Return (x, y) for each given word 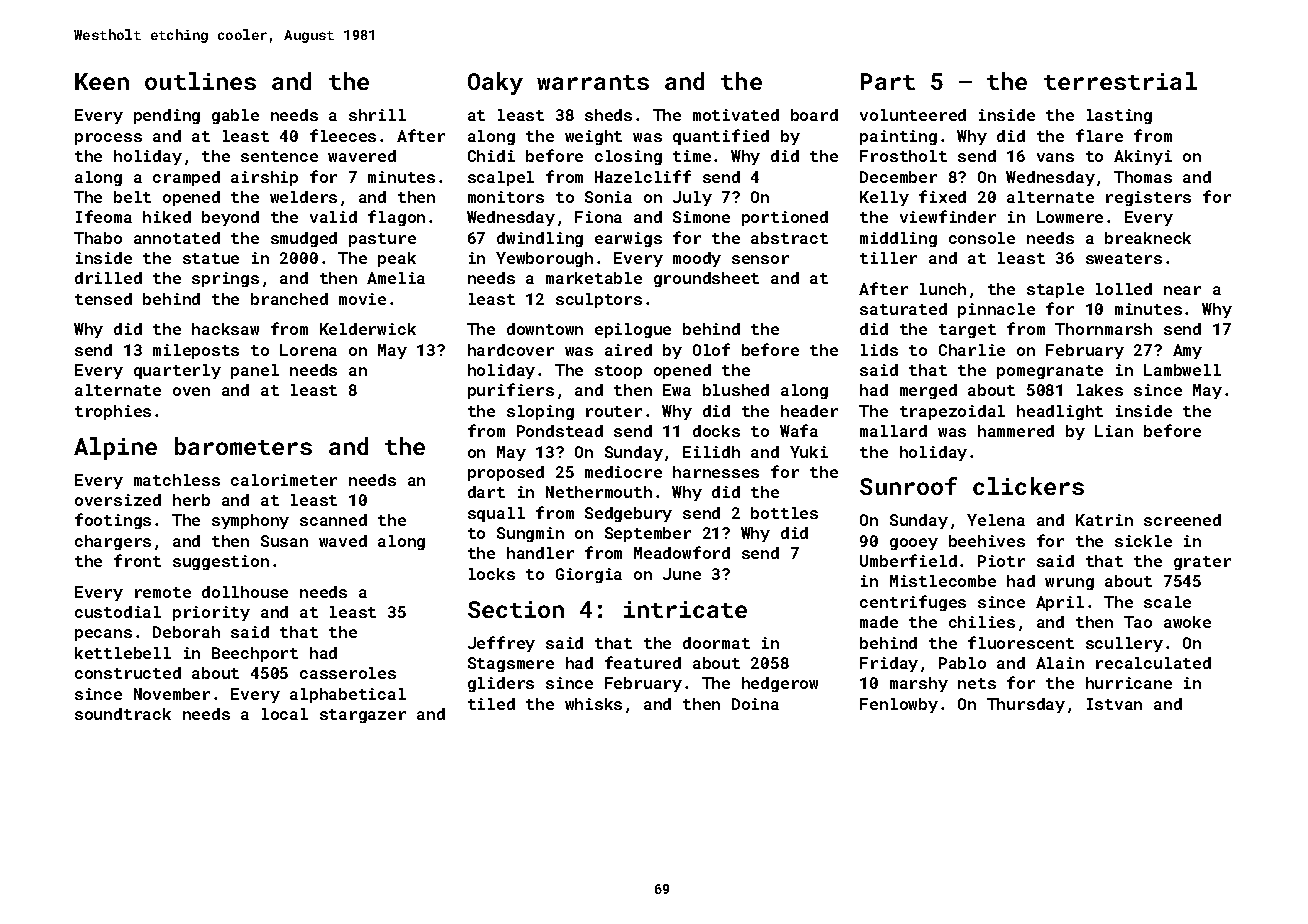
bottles (784, 513)
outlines (200, 81)
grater (1202, 563)
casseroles (348, 673)
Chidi (491, 156)
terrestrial (1120, 81)
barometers (243, 446)
